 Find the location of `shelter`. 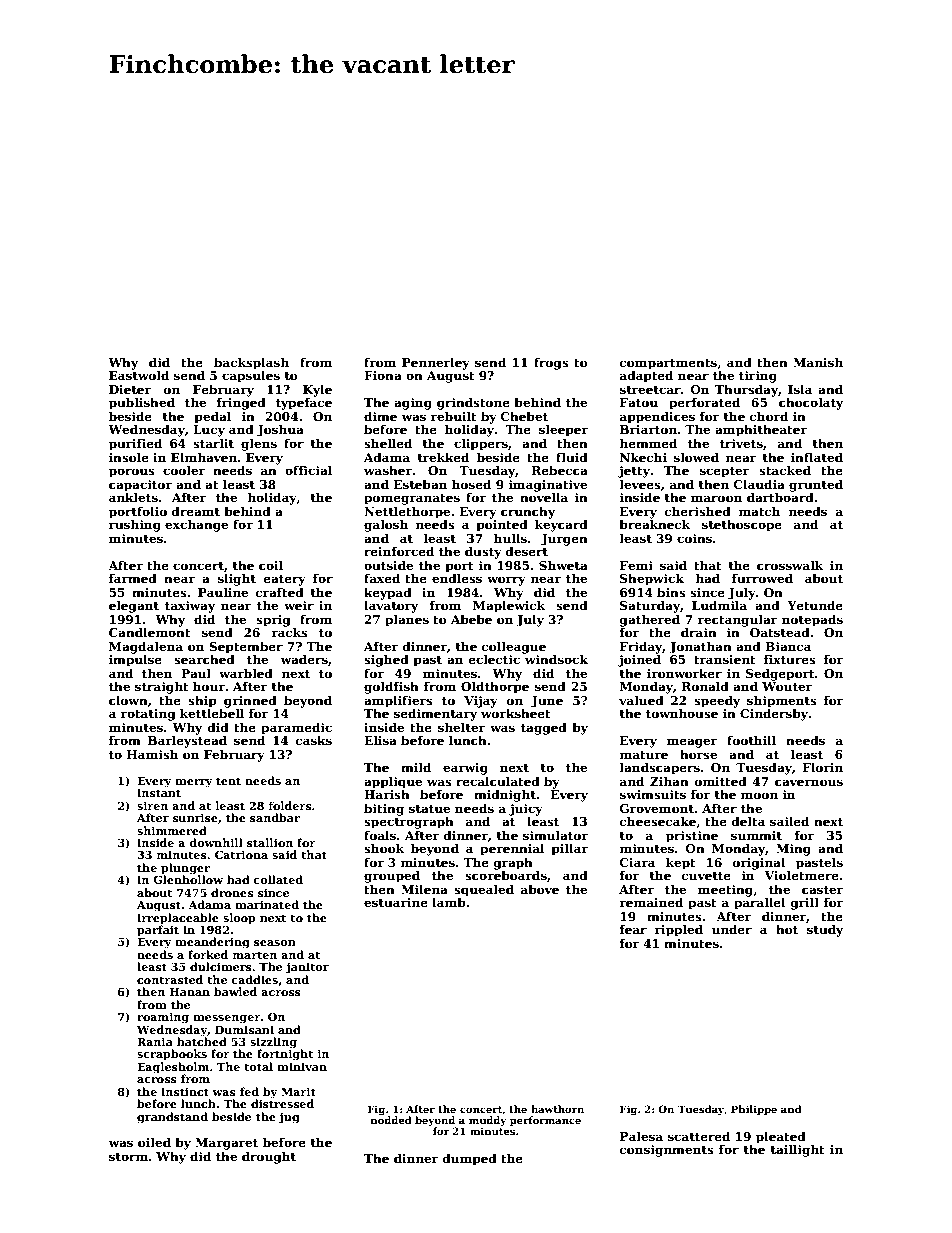

shelter is located at coordinates (461, 727).
